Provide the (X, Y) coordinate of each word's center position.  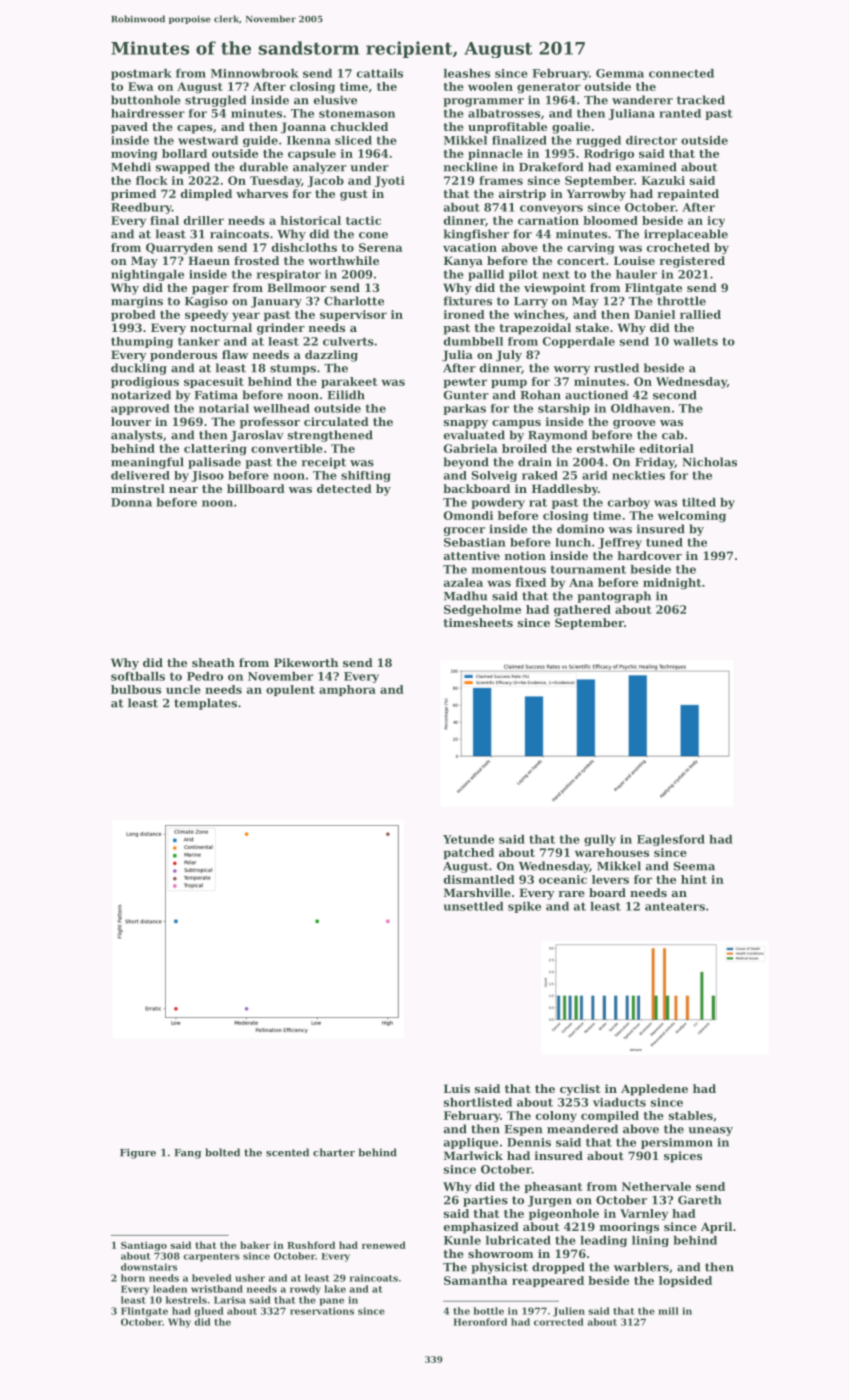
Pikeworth (306, 662)
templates (205, 704)
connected (681, 73)
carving (590, 249)
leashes (467, 73)
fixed (531, 582)
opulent (290, 690)
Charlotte (354, 301)
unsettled (473, 906)
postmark (141, 74)
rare (571, 894)
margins (137, 302)
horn (133, 1278)
